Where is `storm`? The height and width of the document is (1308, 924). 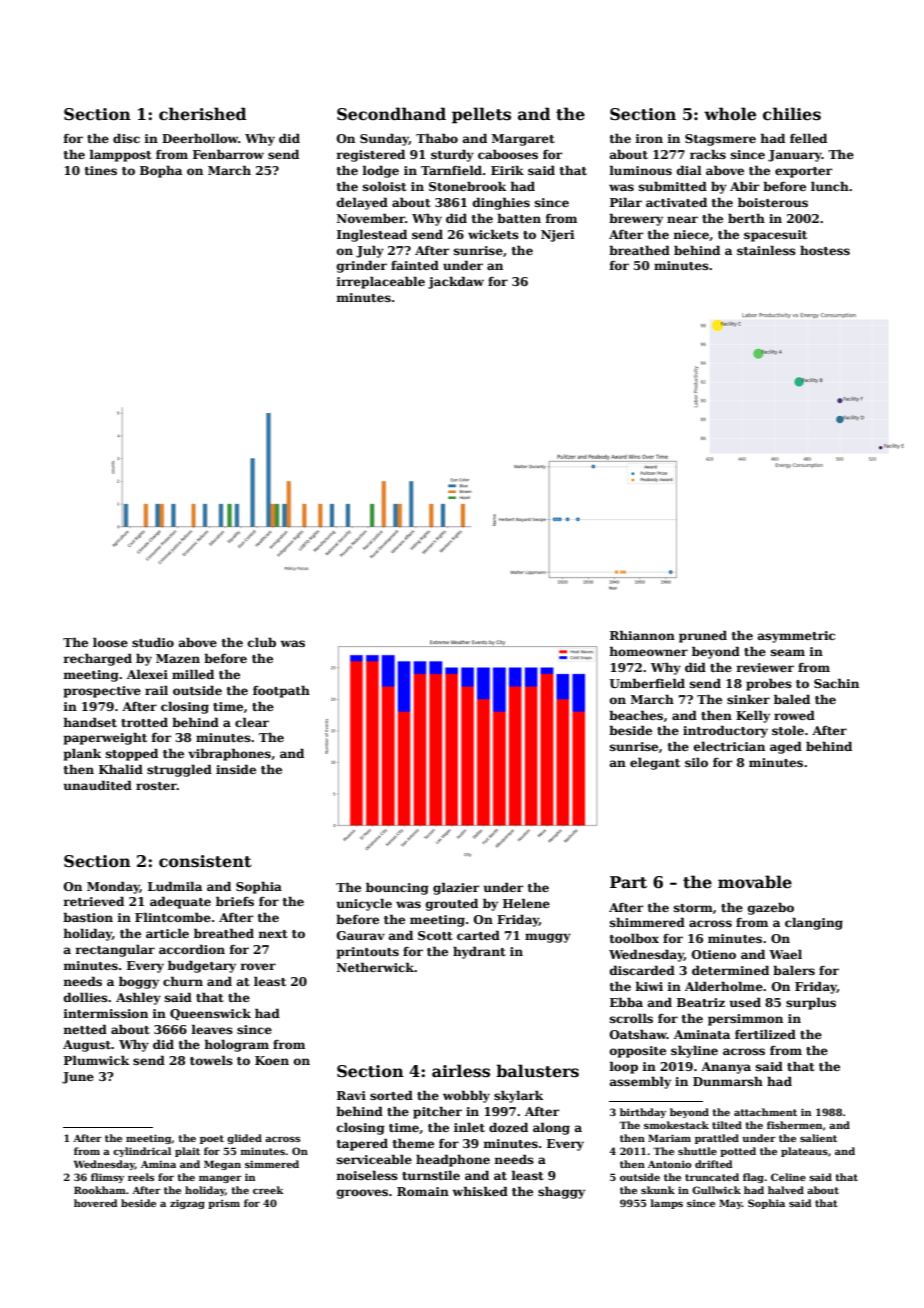
storm is located at coordinates (693, 908).
